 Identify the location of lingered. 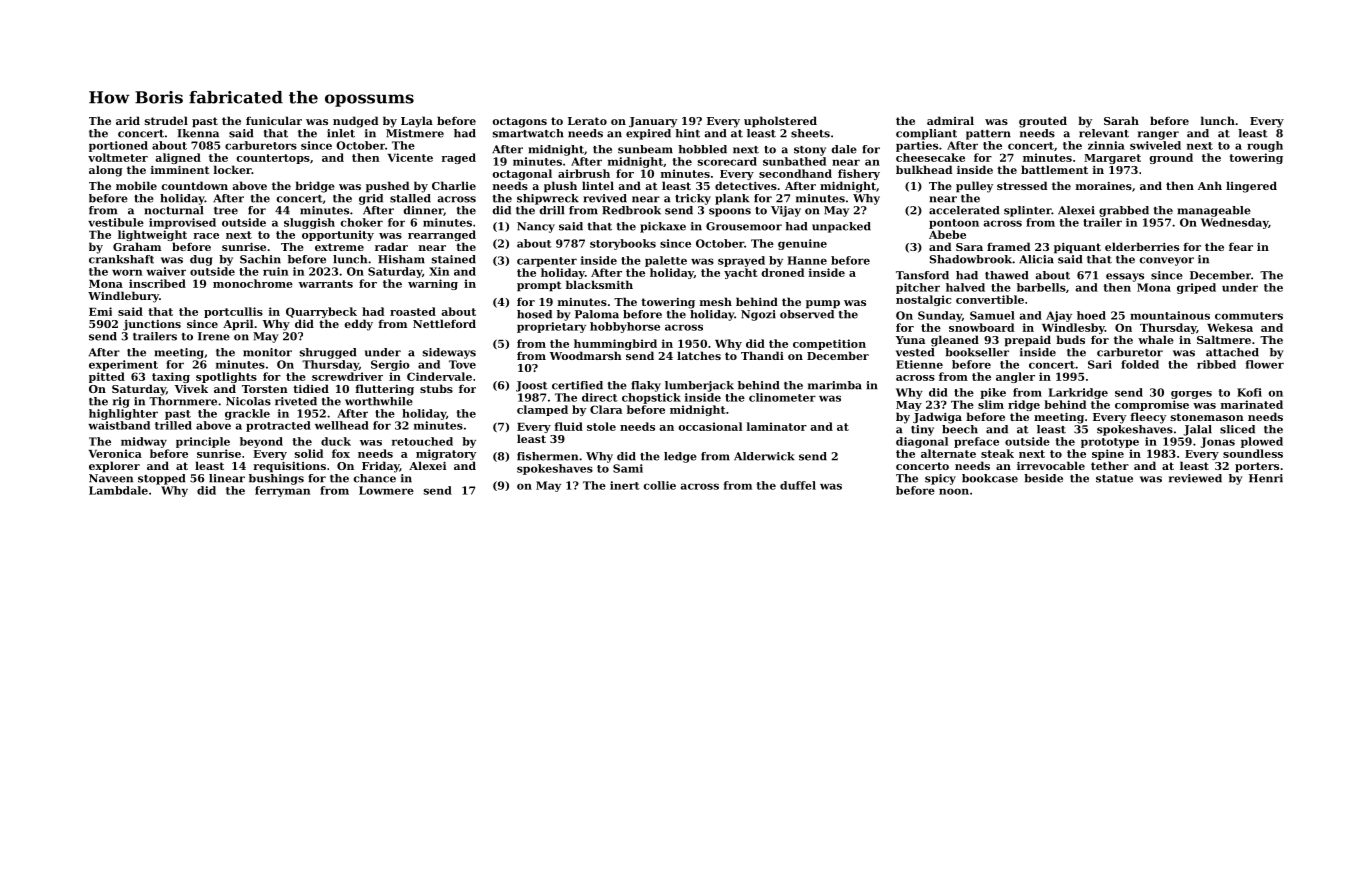
(1251, 187).
